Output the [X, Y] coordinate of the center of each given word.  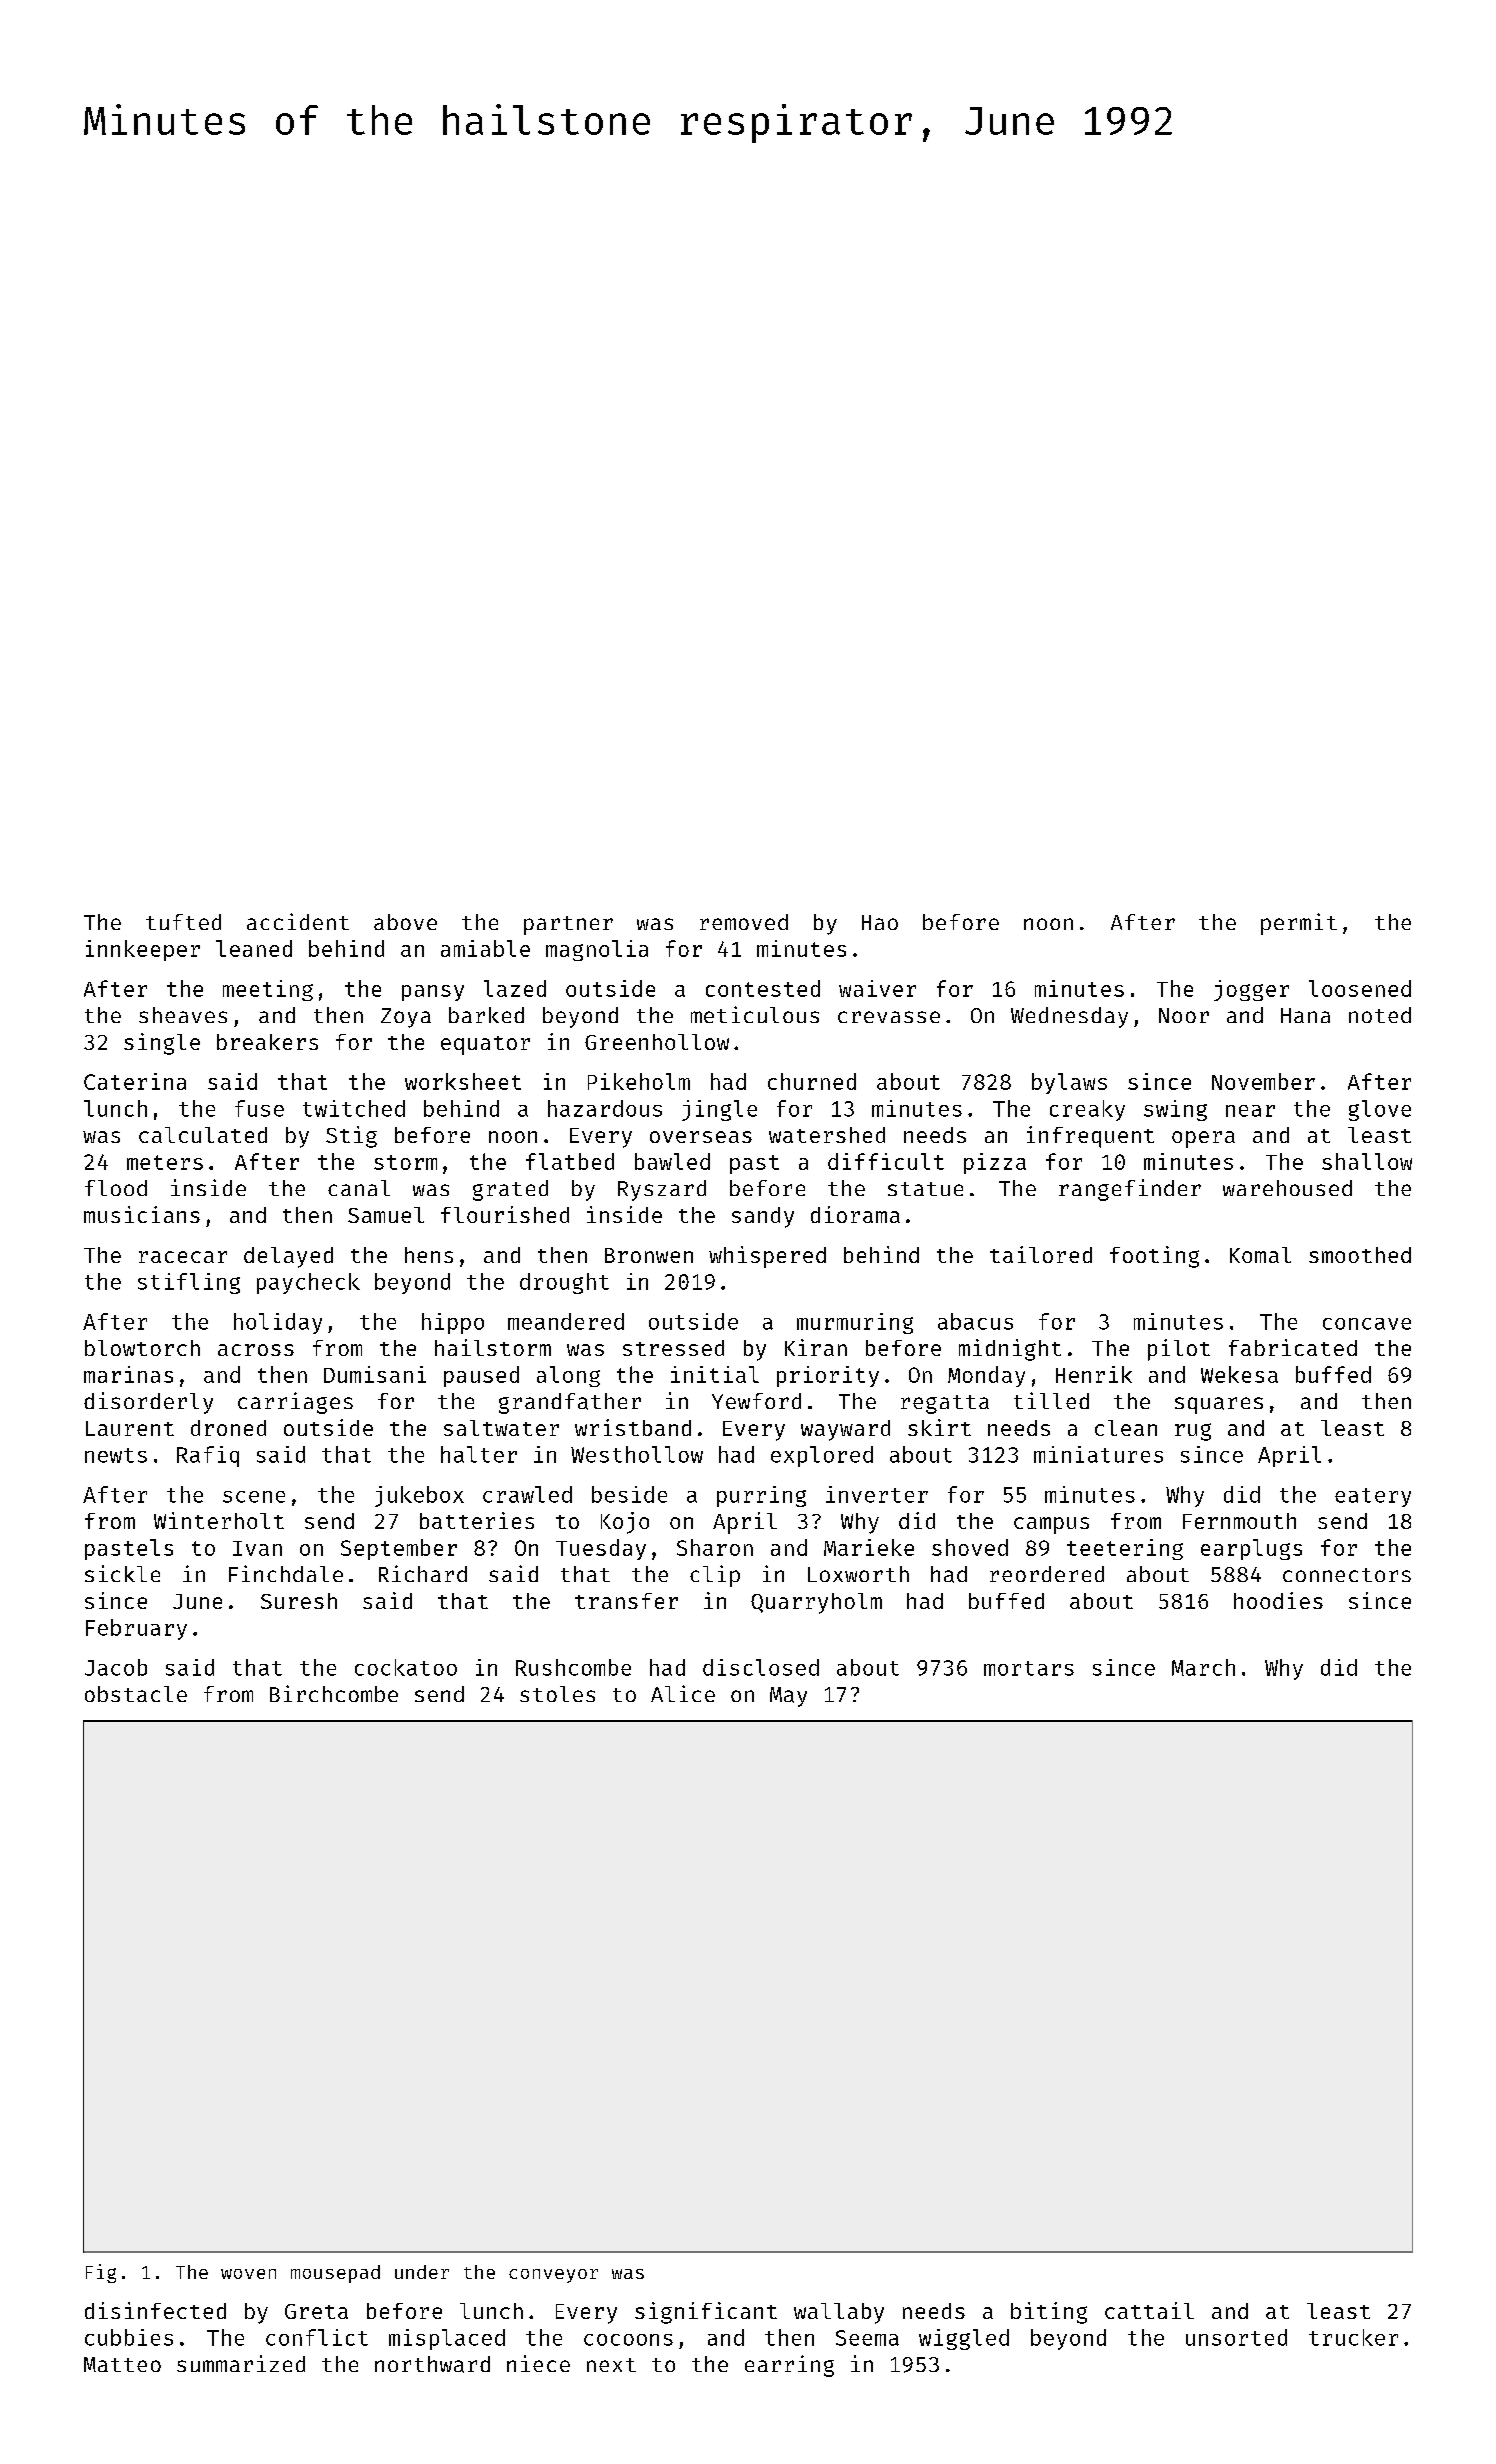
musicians [142, 1214]
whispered [767, 1257]
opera [1203, 1139]
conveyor [553, 2276]
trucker [1353, 2337]
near [1250, 1111]
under [422, 2272]
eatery [1373, 1497]
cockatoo [406, 1667]
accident [298, 921]
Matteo [122, 2364]
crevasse [889, 1017]
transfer [626, 1601]
